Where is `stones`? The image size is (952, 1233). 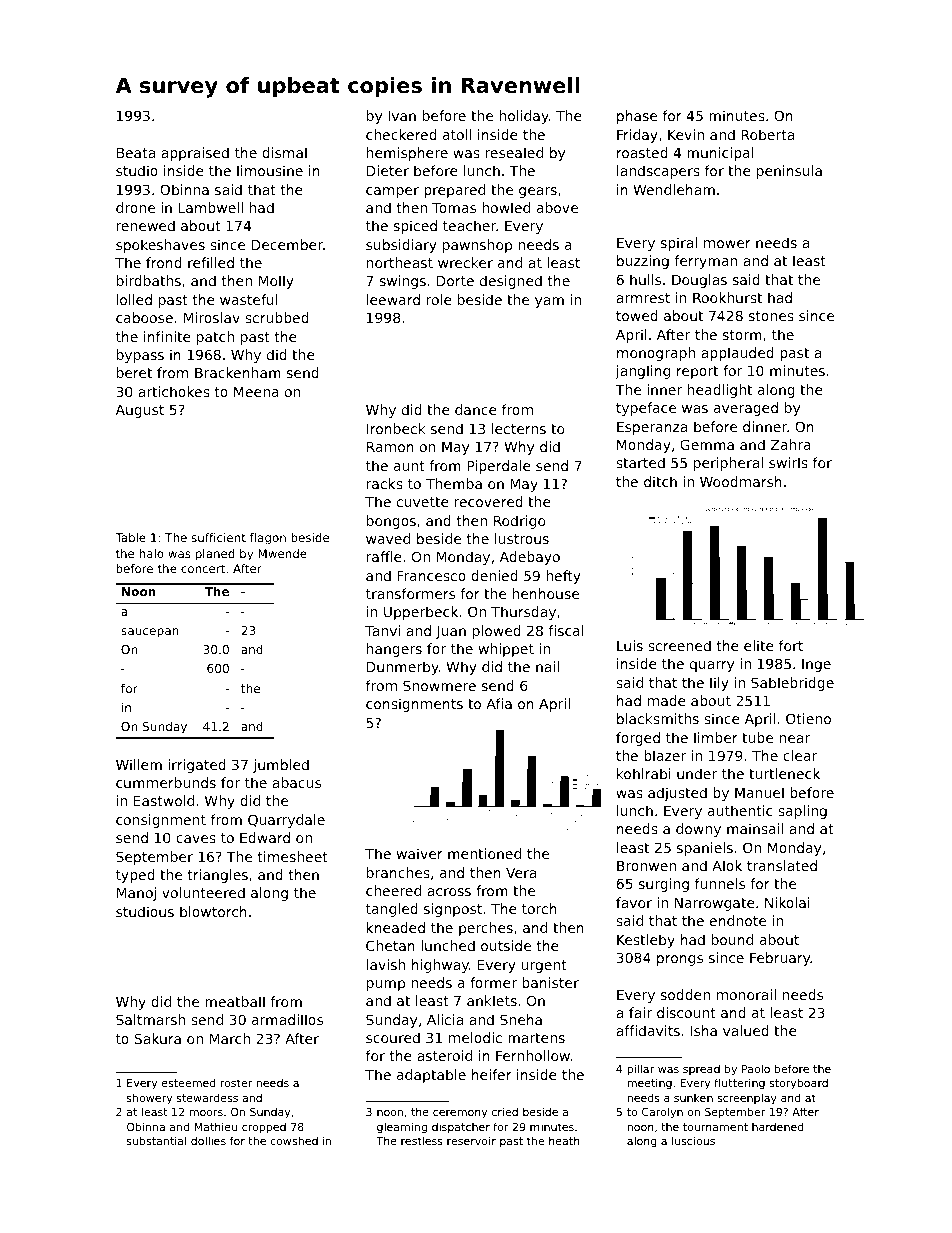
stones is located at coordinates (771, 316).
